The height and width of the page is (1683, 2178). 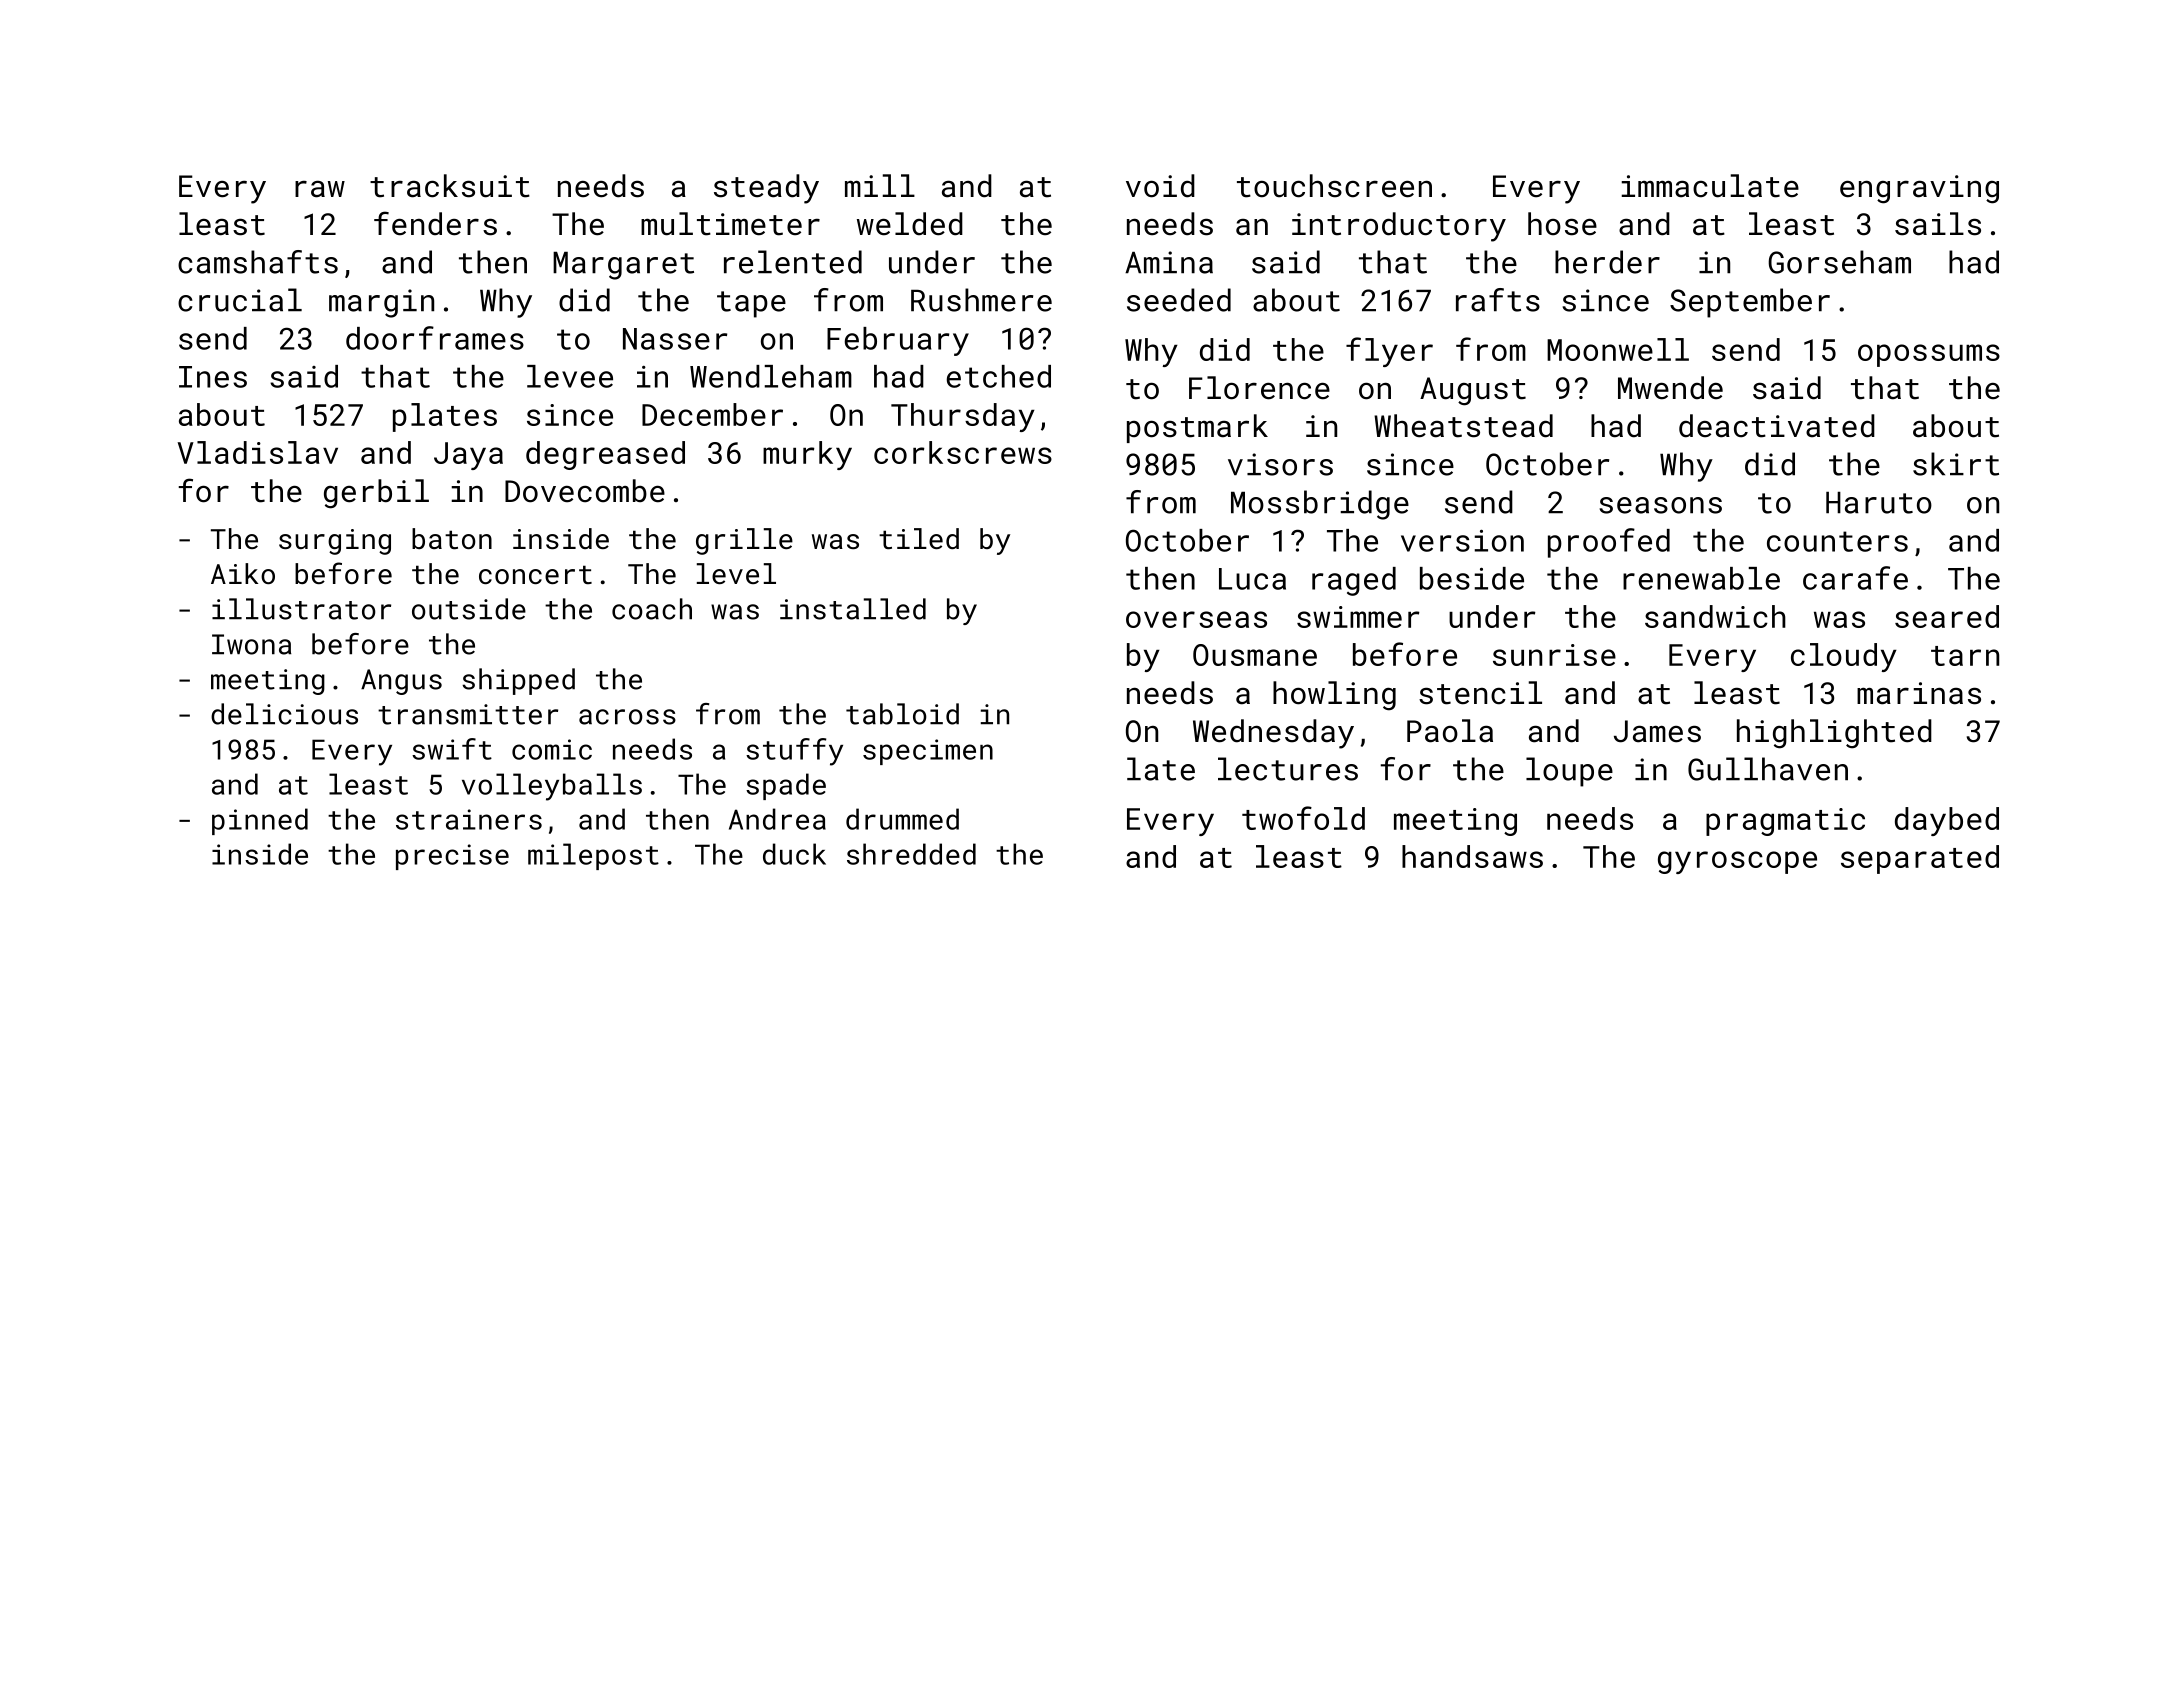 I want to click on overseas, so click(x=1196, y=619).
